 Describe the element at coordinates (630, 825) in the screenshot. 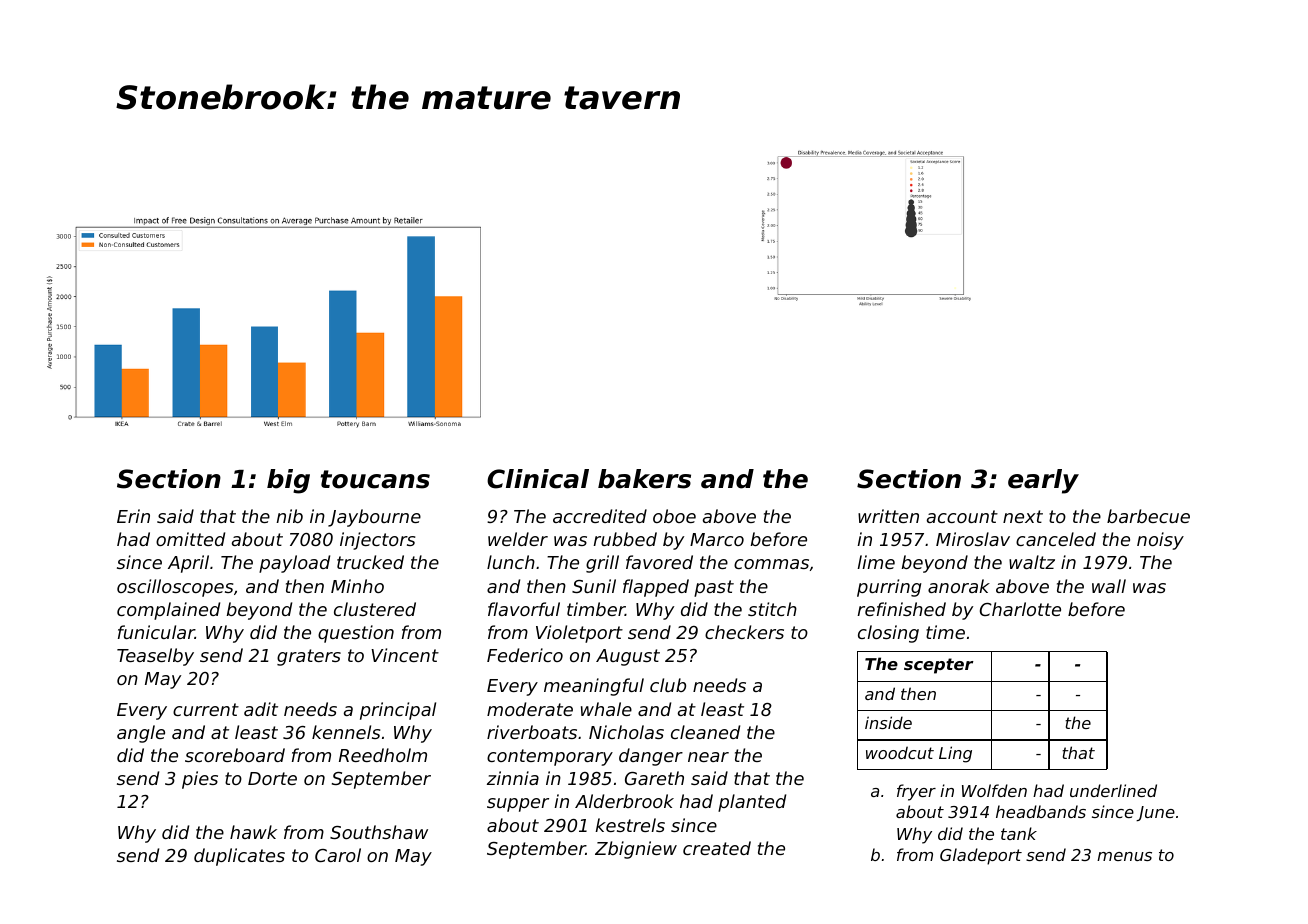

I see `kestrels` at that location.
